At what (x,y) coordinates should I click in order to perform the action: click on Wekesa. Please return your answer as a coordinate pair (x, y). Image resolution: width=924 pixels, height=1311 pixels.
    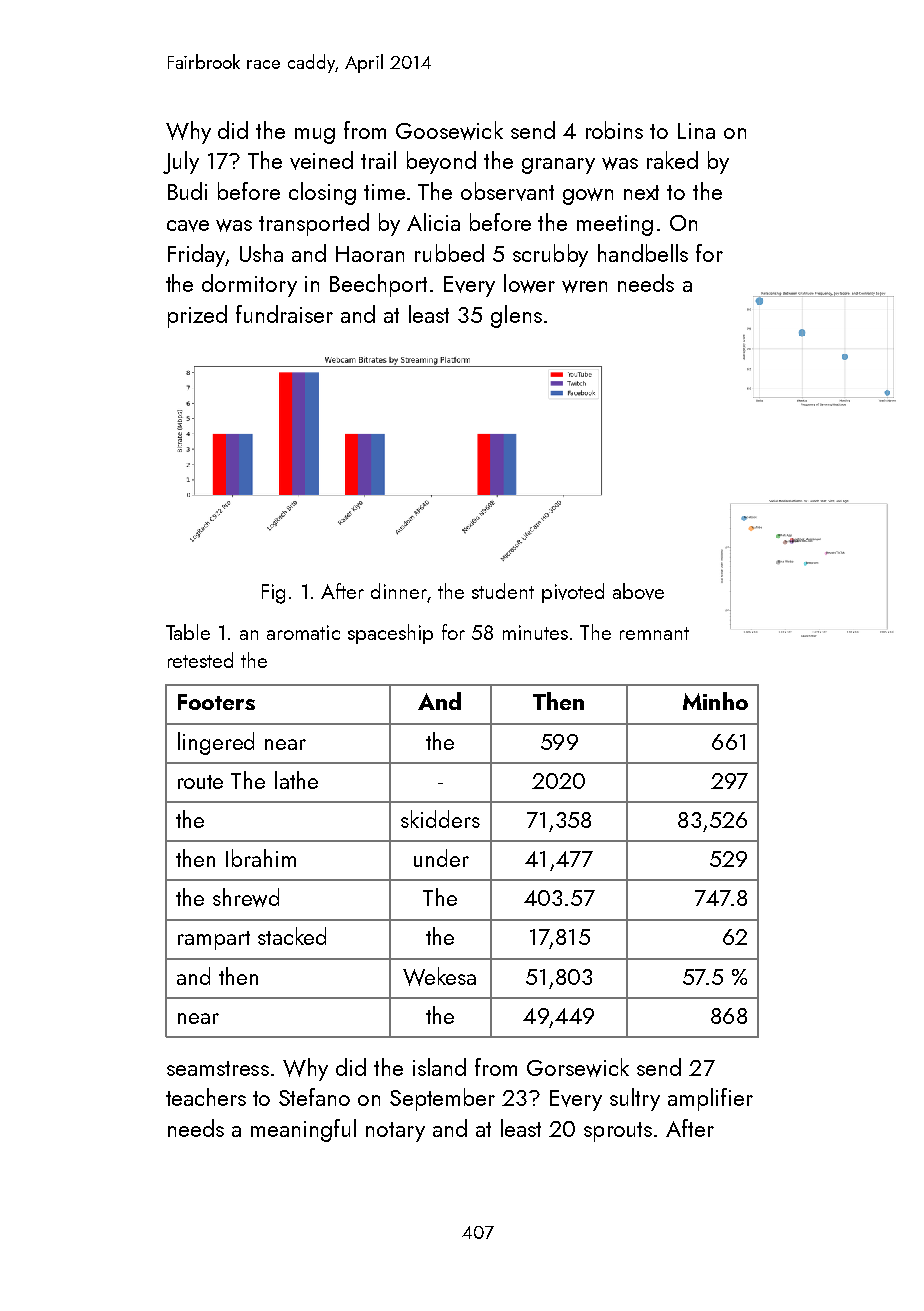
    Looking at the image, I should click on (439, 976).
